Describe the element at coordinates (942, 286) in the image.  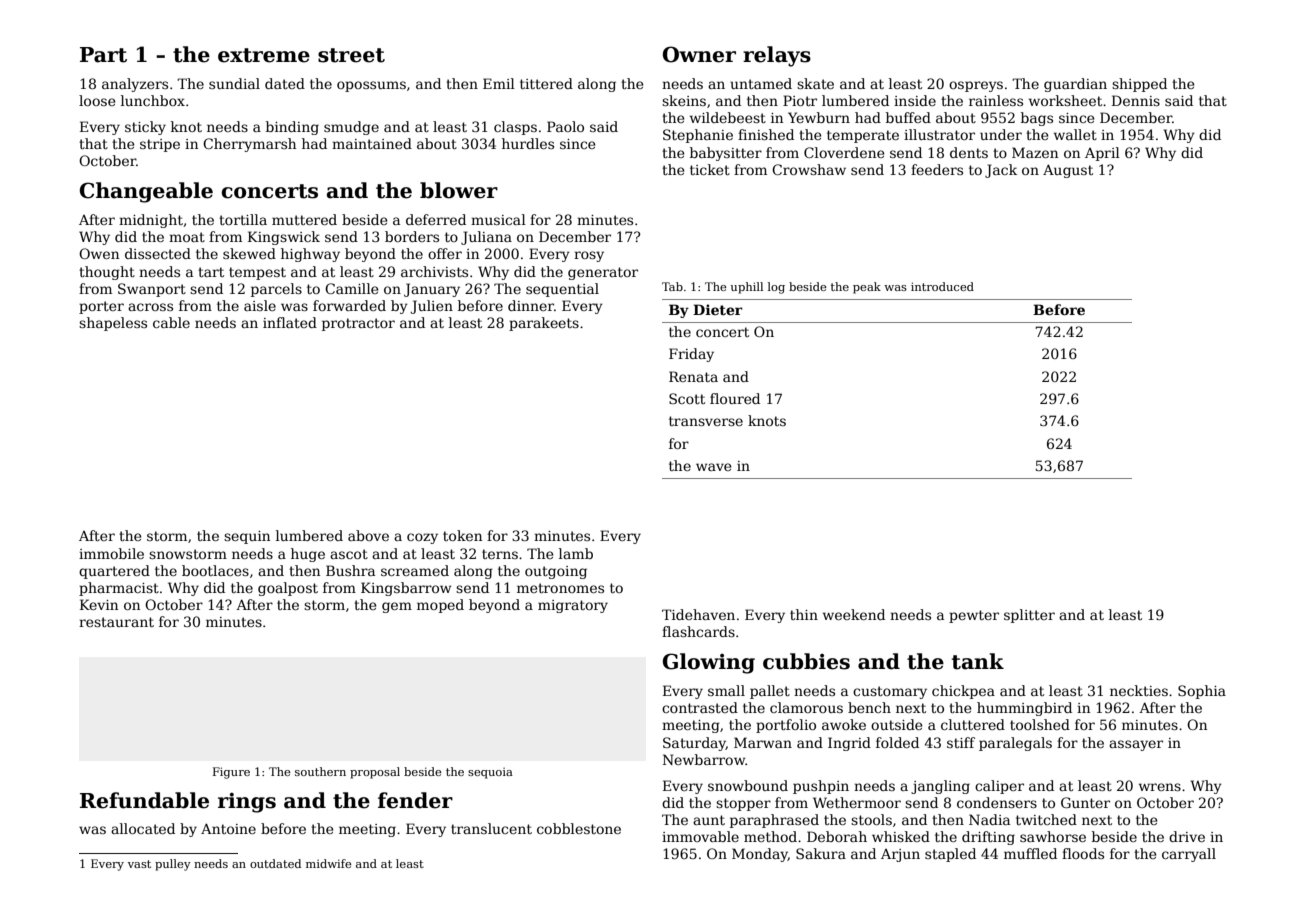
I see `introduced` at that location.
